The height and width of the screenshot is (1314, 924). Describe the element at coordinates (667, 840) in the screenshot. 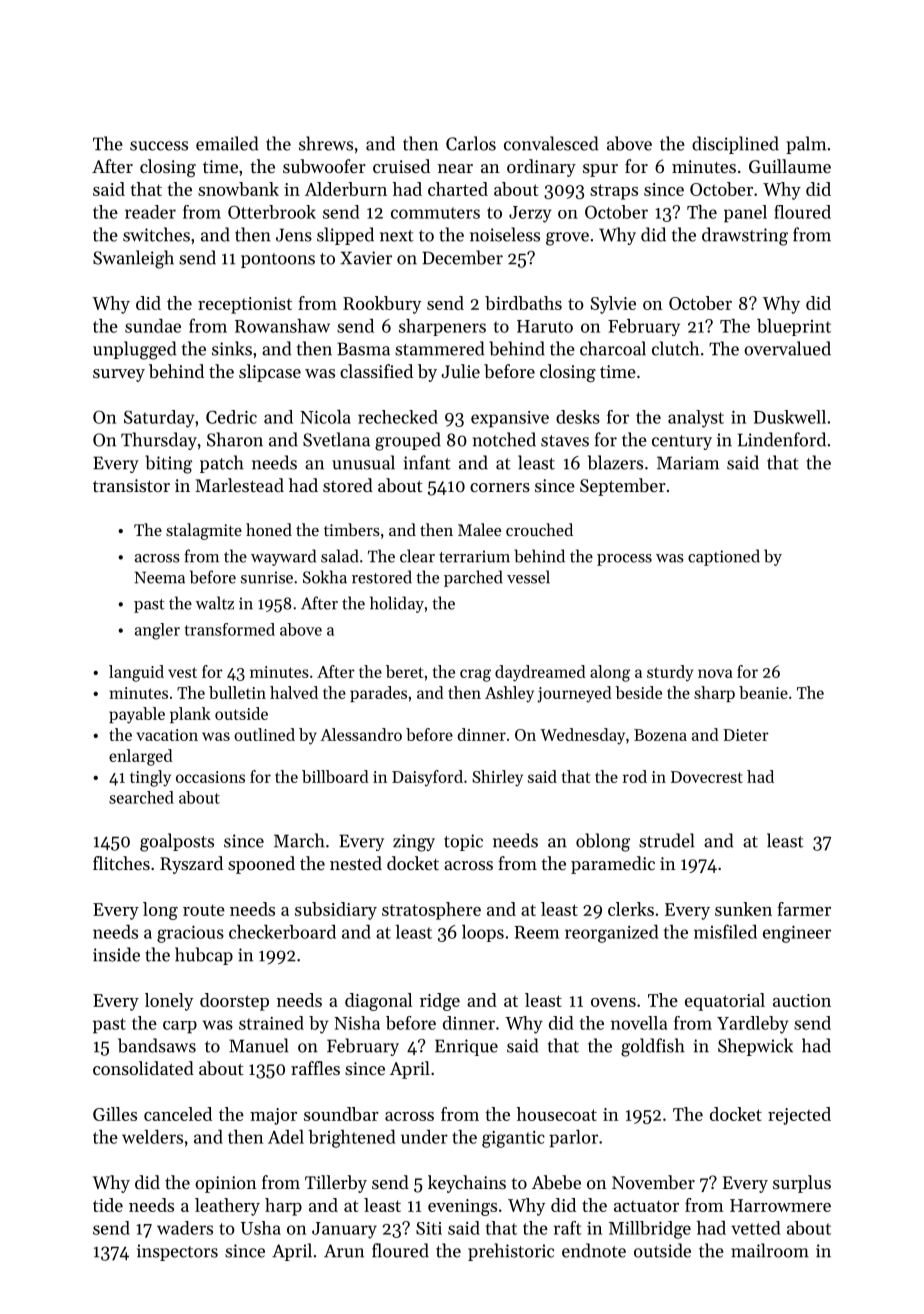

I see `strudel` at that location.
